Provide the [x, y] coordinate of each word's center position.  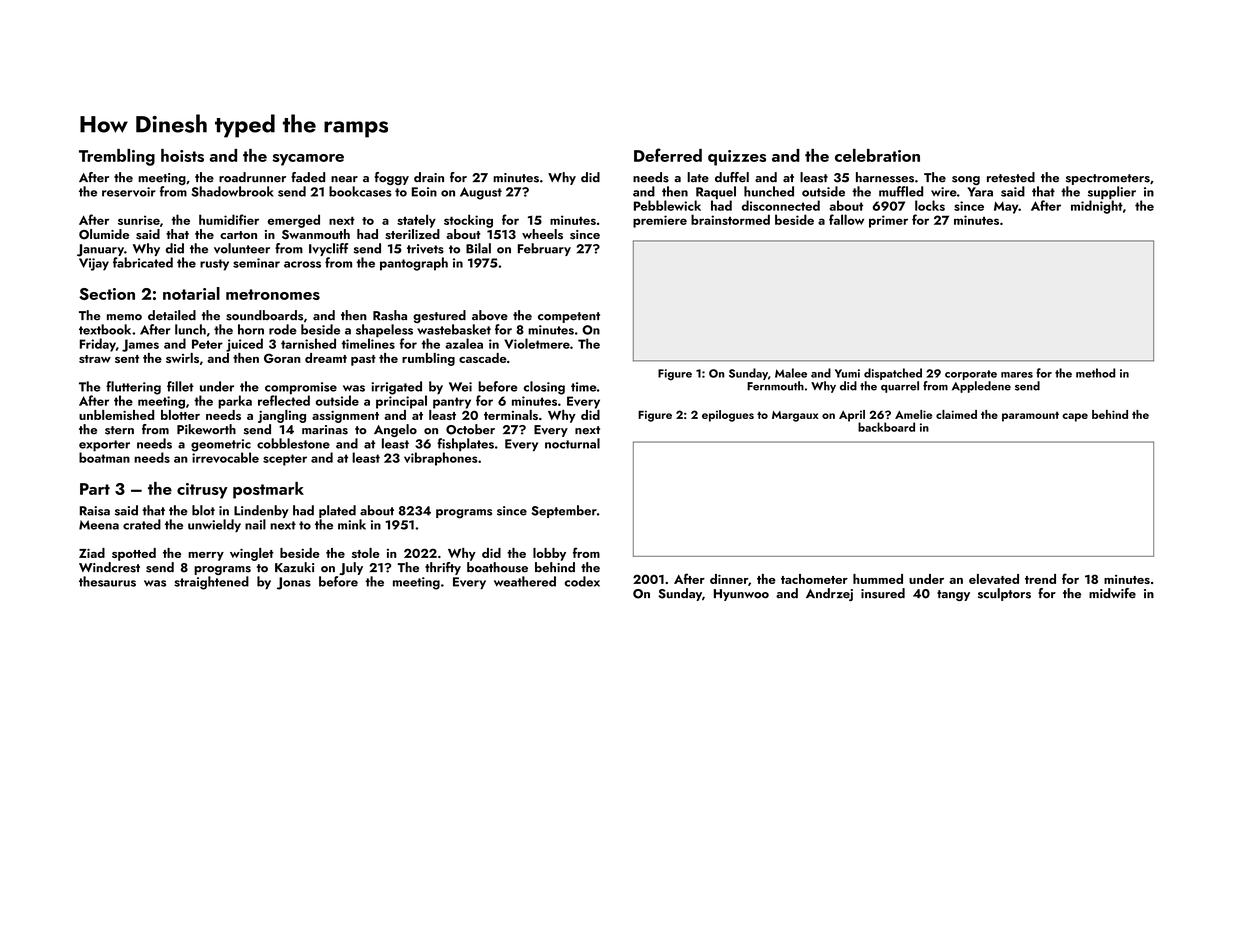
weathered [525, 581]
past [363, 360]
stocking [468, 221]
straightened [211, 583]
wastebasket [454, 329]
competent [569, 317]
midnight [1097, 207]
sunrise [139, 220]
